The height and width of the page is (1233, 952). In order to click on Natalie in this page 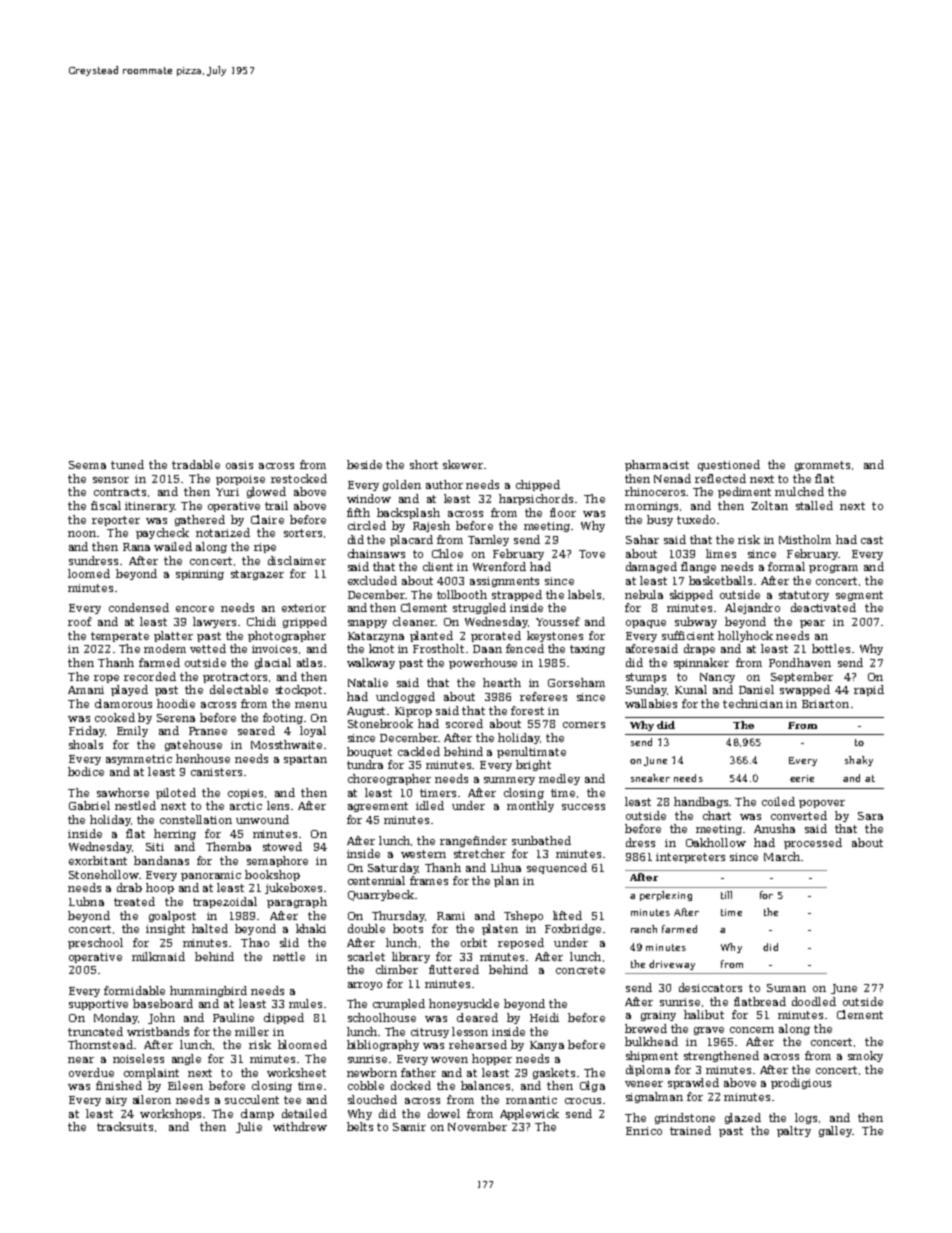, I will do `click(368, 682)`.
